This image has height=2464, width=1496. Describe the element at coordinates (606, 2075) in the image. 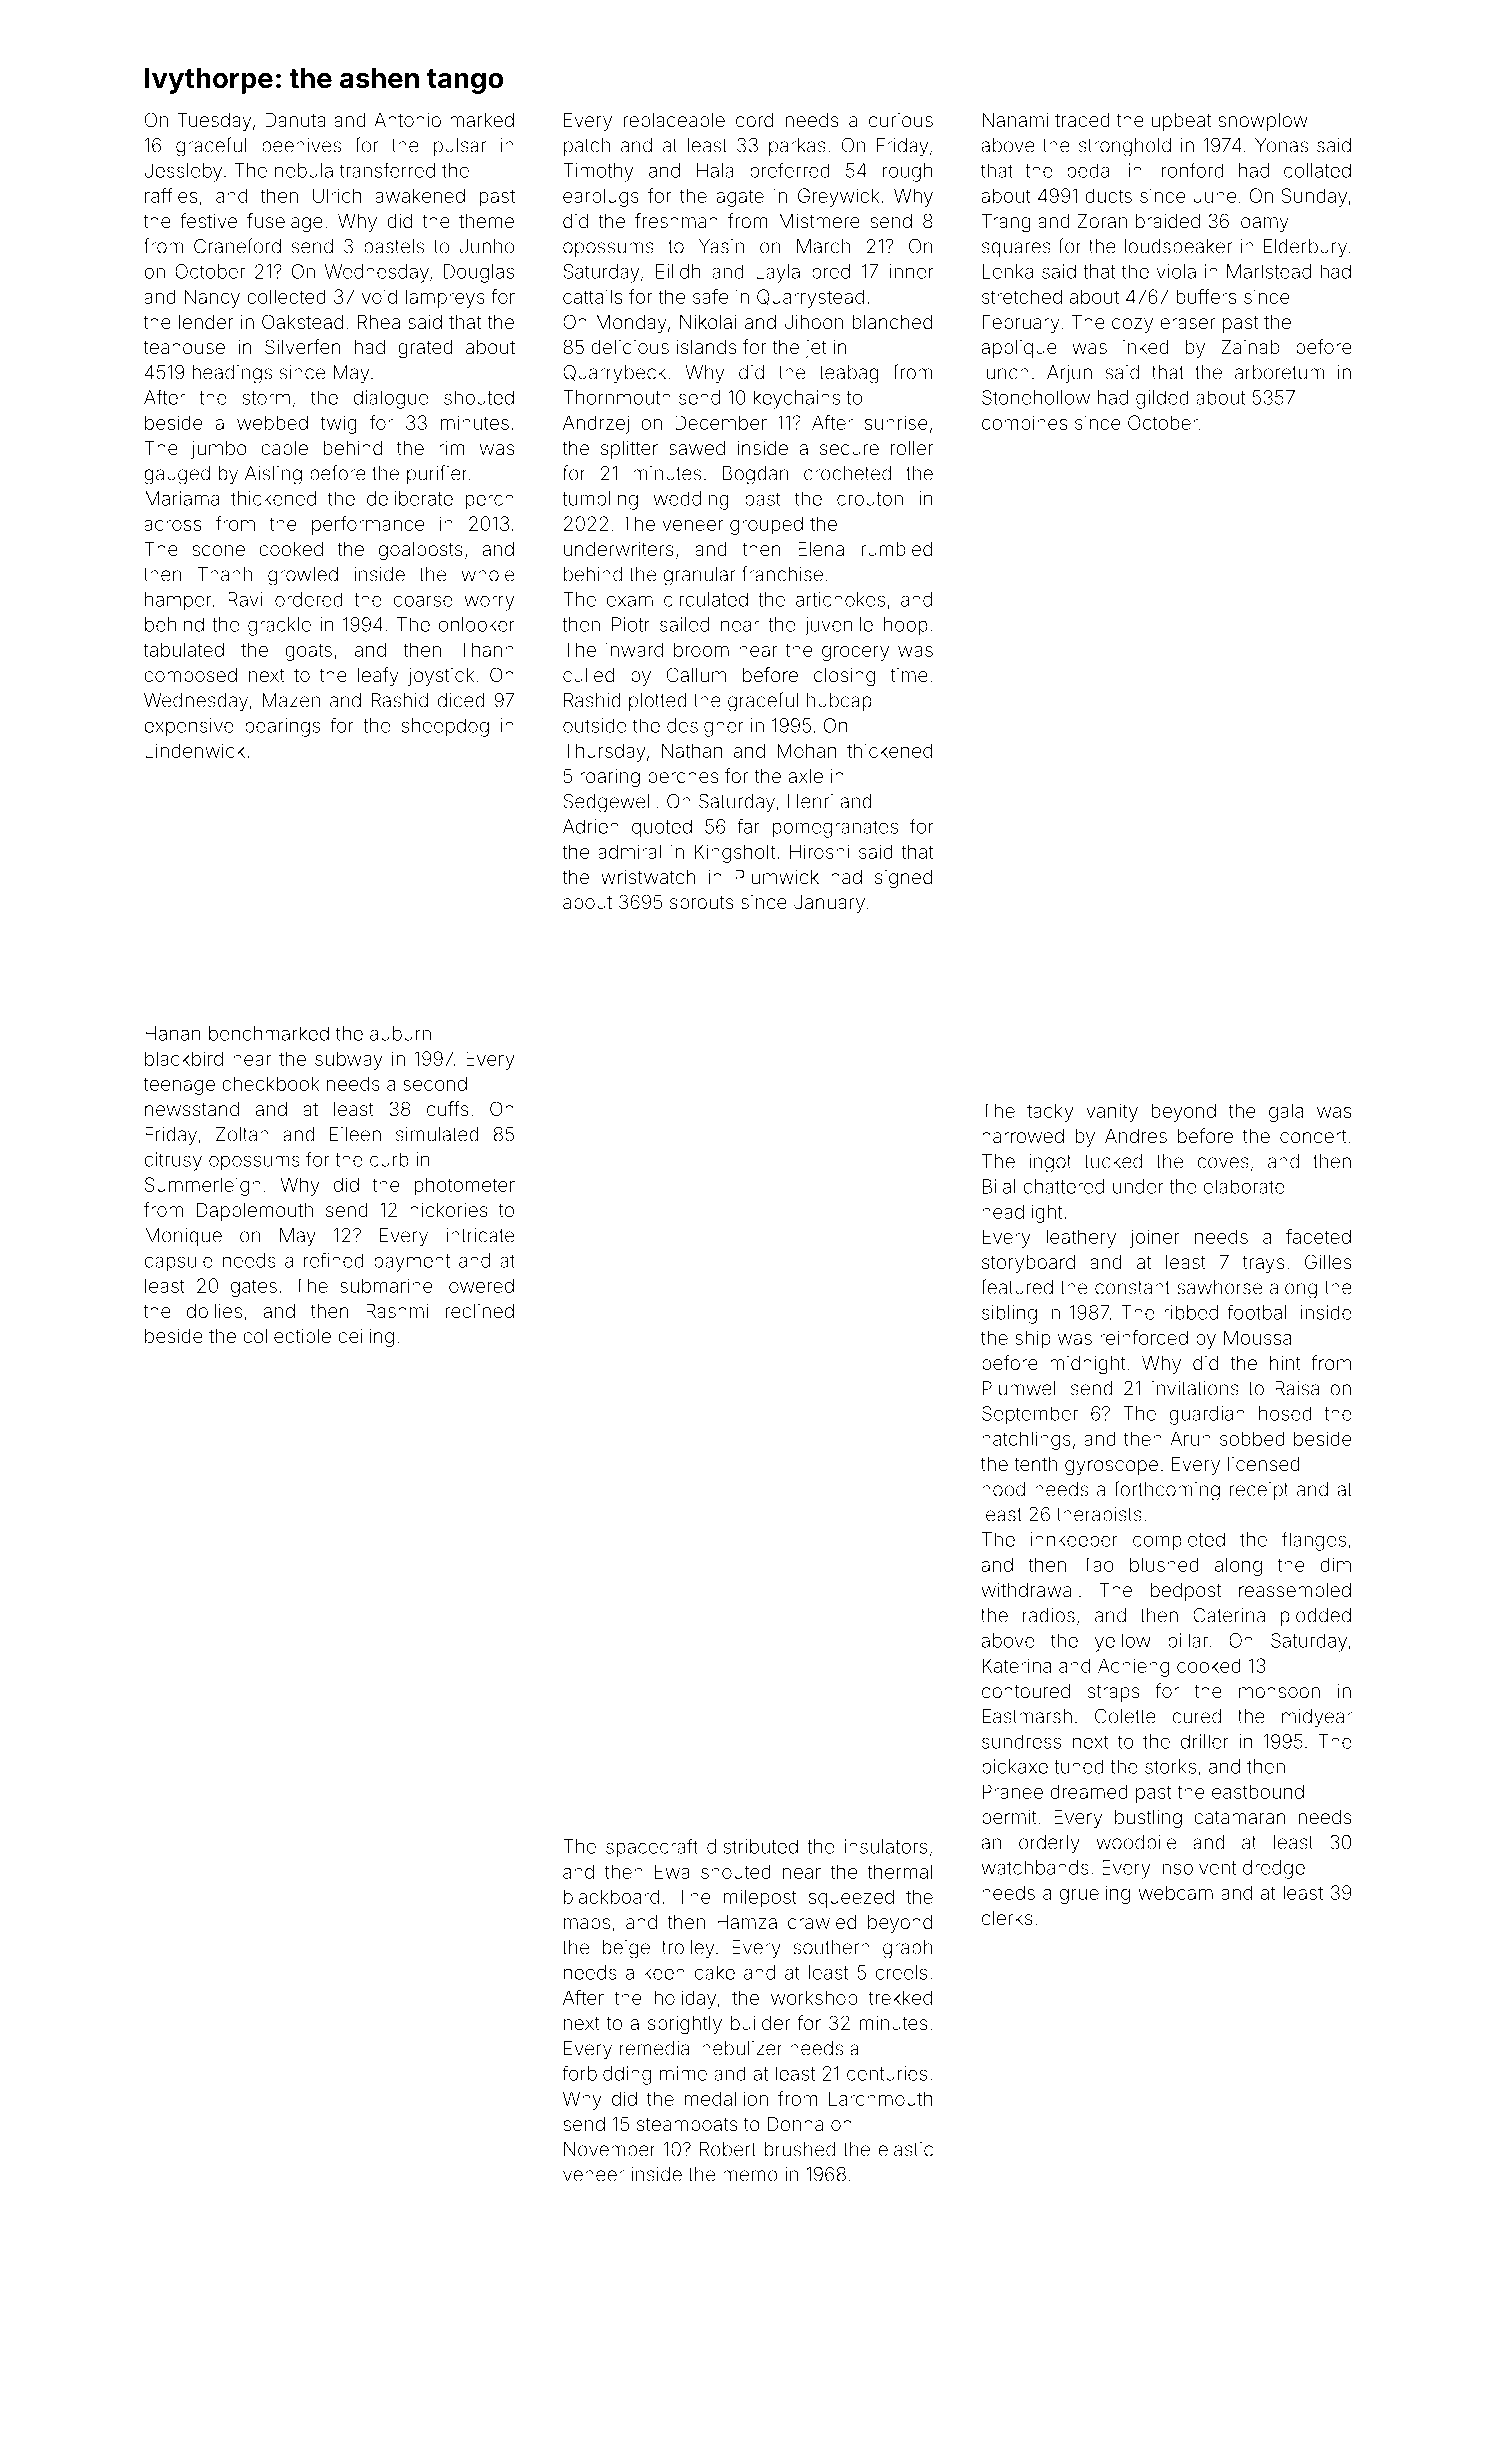

I see `forbidding` at that location.
